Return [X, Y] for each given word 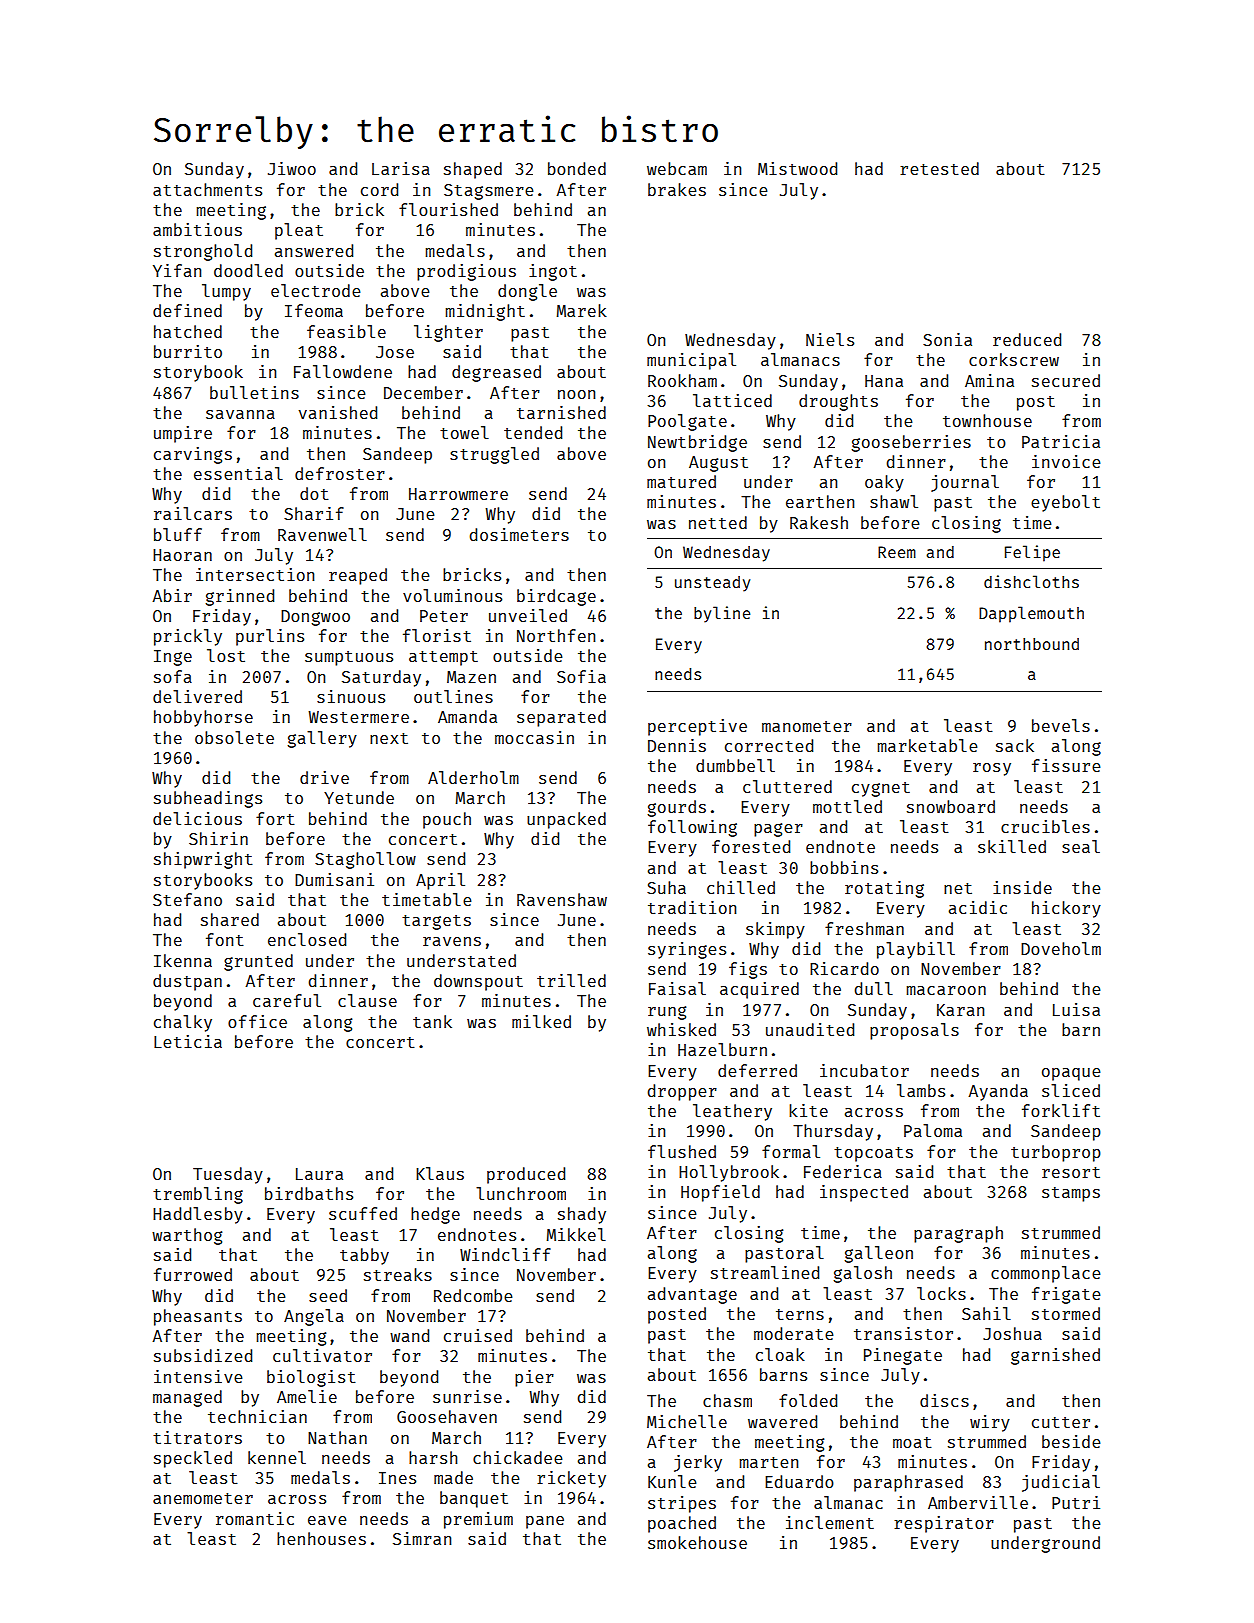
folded [808, 1400]
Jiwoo [292, 168]
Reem [897, 552]
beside [1071, 1441]
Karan [960, 1010]
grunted [258, 962]
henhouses [321, 1538]
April [440, 881]
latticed [732, 400]
